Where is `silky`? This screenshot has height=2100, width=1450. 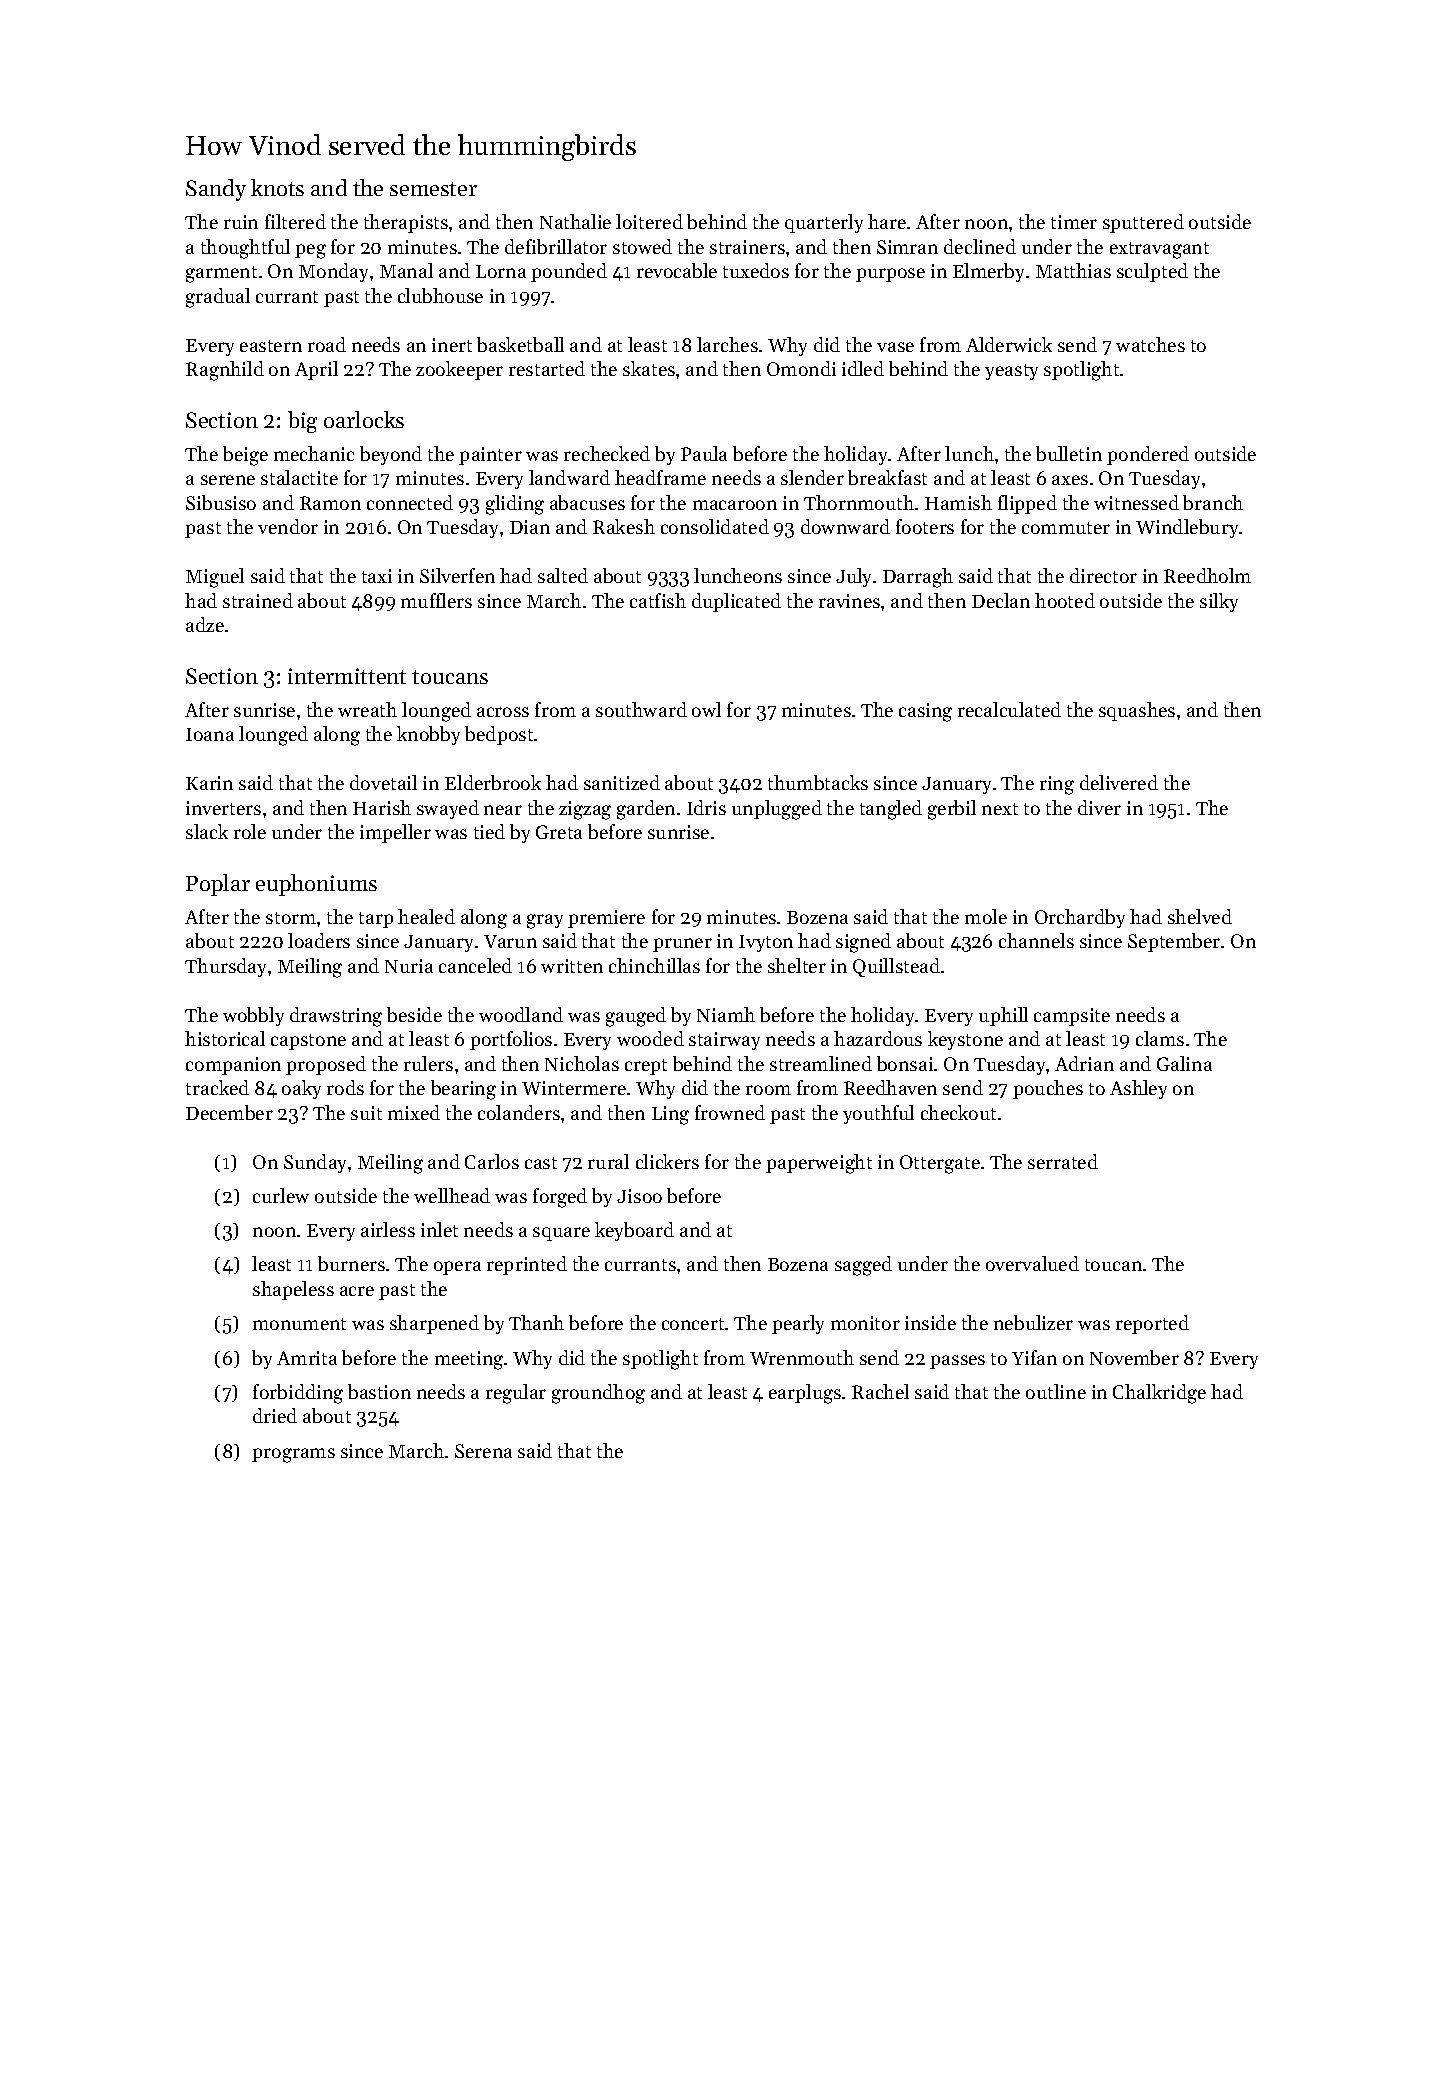 silky is located at coordinates (1219, 602).
